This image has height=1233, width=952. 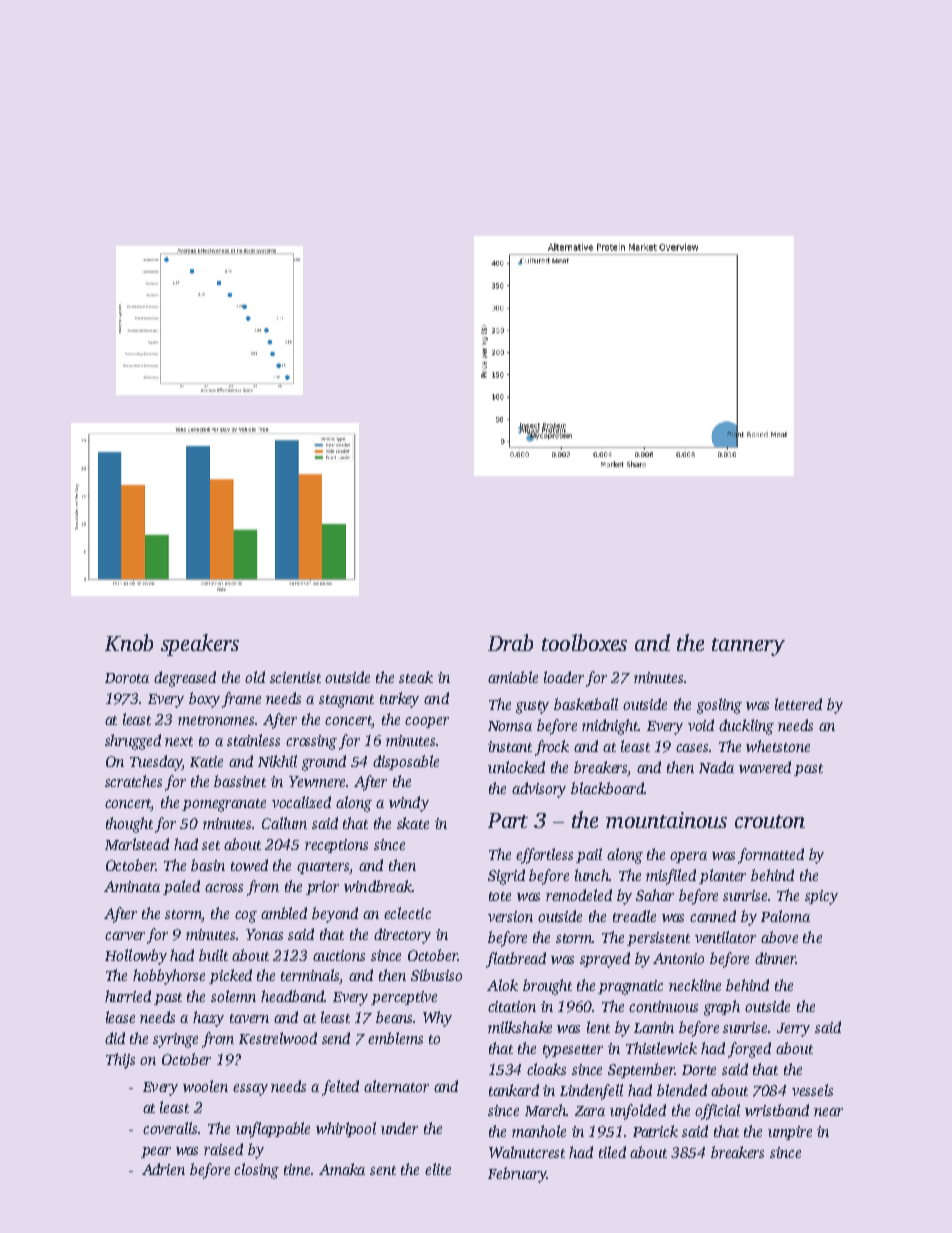 I want to click on blackboard, so click(x=607, y=788).
